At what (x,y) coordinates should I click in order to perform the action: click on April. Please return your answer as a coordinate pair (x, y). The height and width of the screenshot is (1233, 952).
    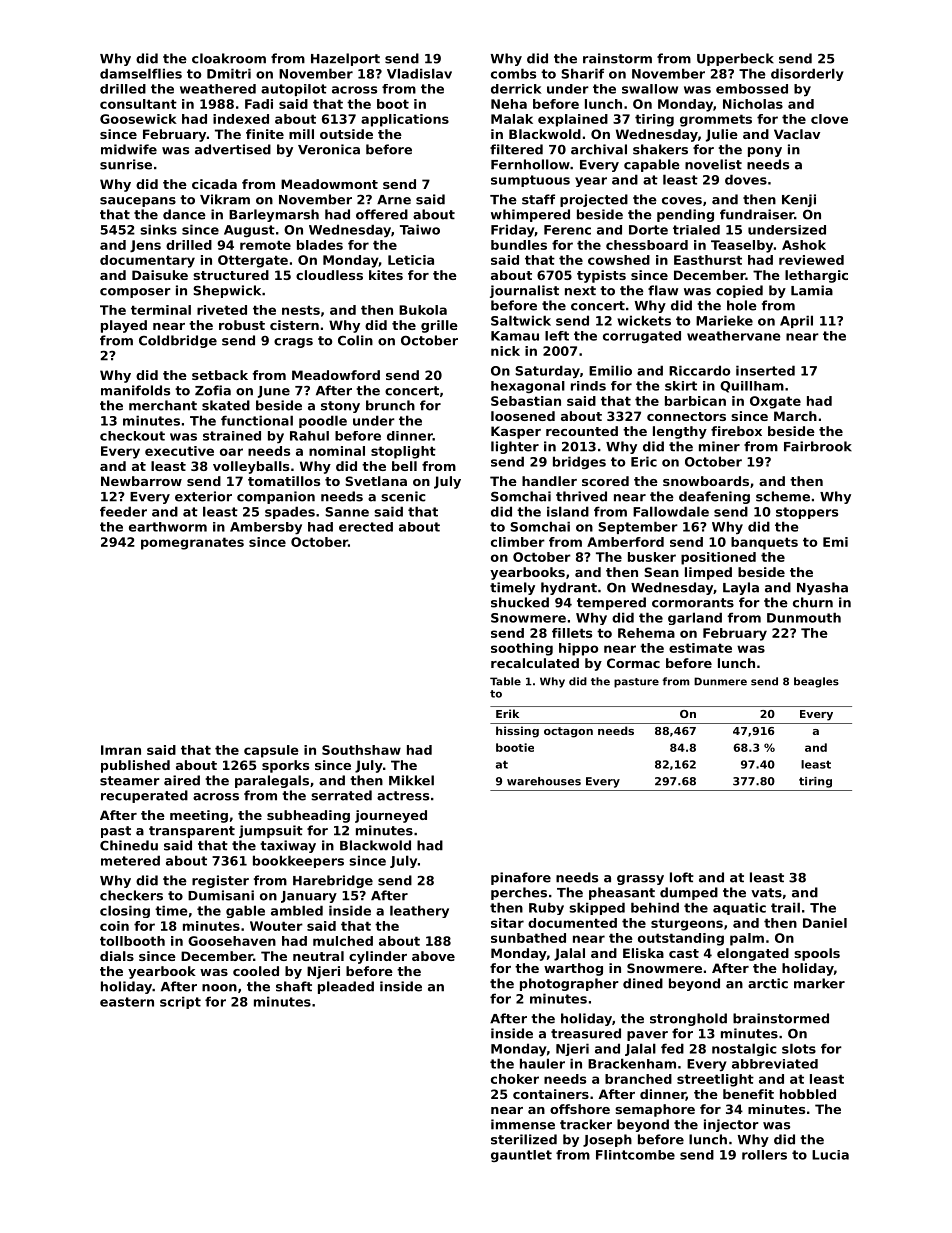
    Looking at the image, I should click on (796, 321).
